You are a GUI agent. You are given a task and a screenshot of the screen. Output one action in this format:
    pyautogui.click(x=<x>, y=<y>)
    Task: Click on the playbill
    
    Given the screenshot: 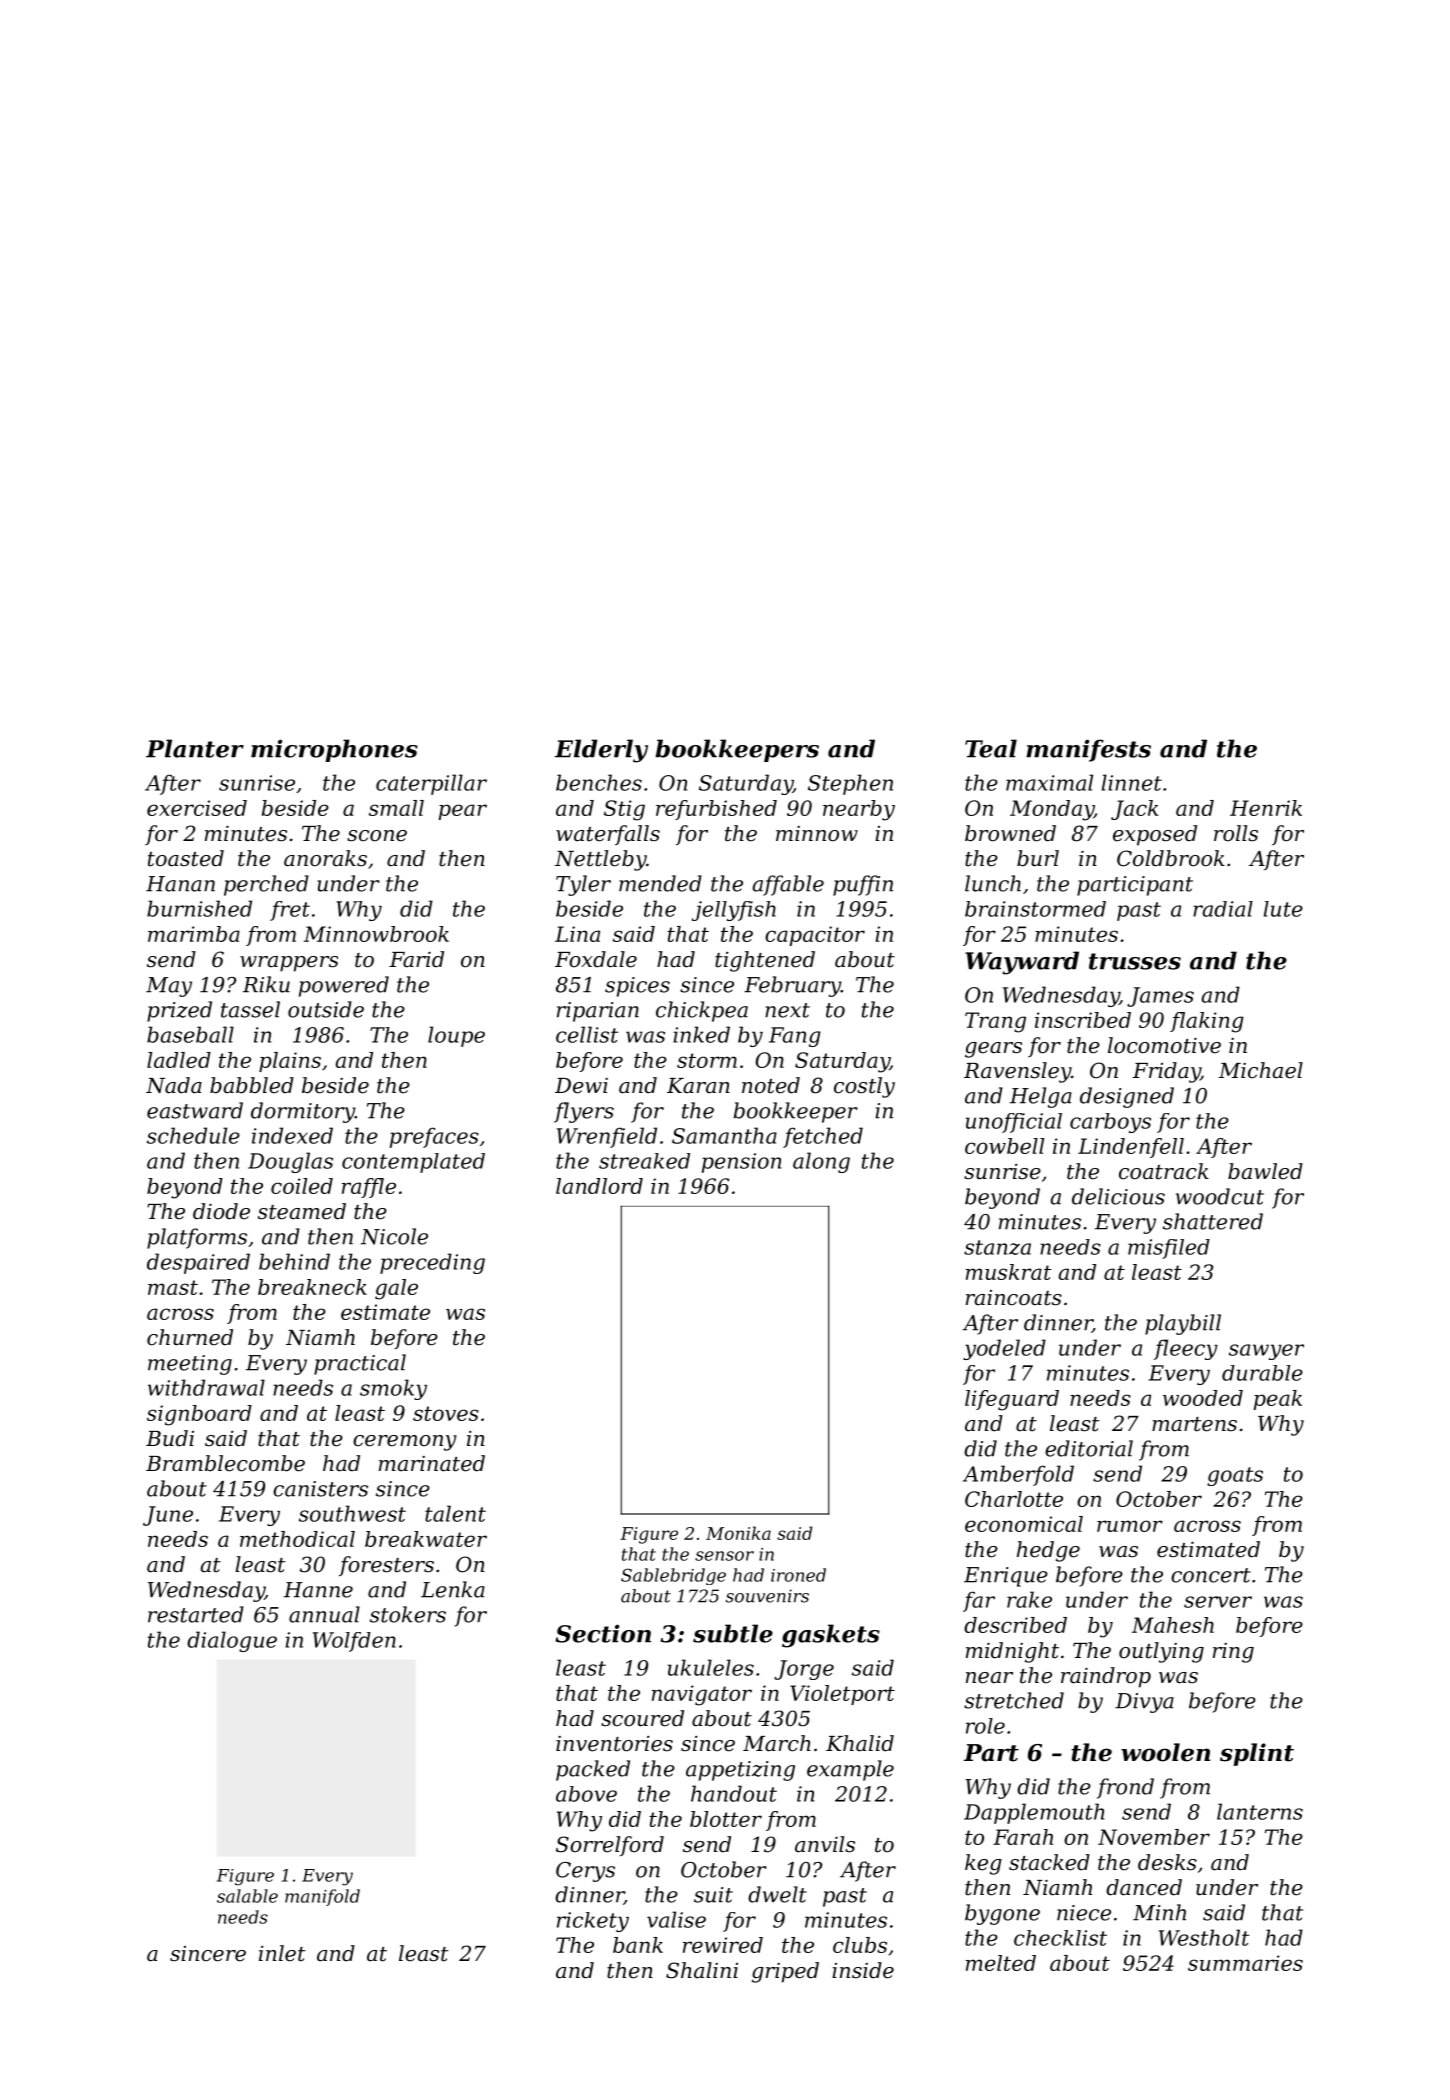 What is the action you would take?
    pyautogui.click(x=1183, y=1324)
